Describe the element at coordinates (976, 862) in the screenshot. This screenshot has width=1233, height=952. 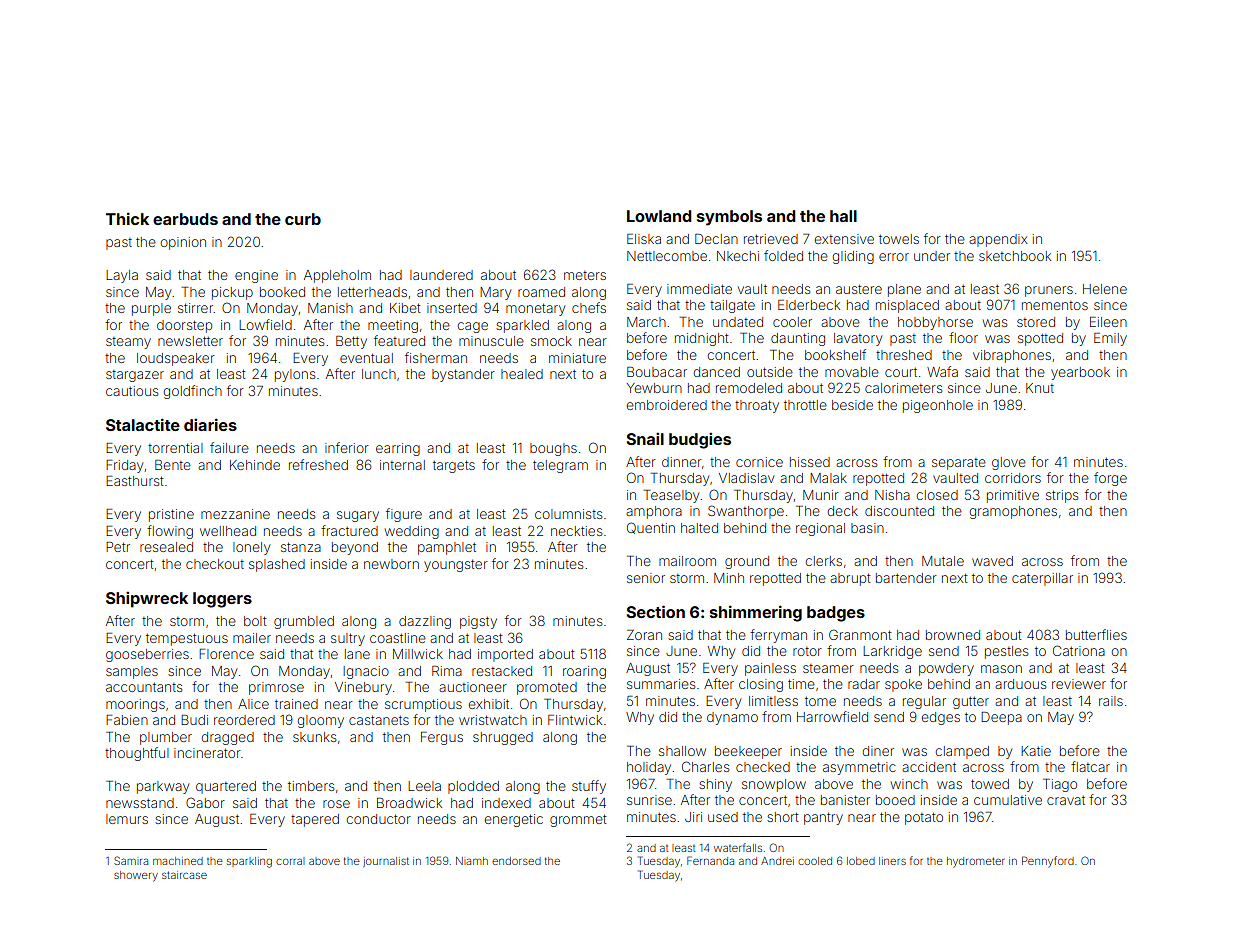
I see `hydrometer` at that location.
